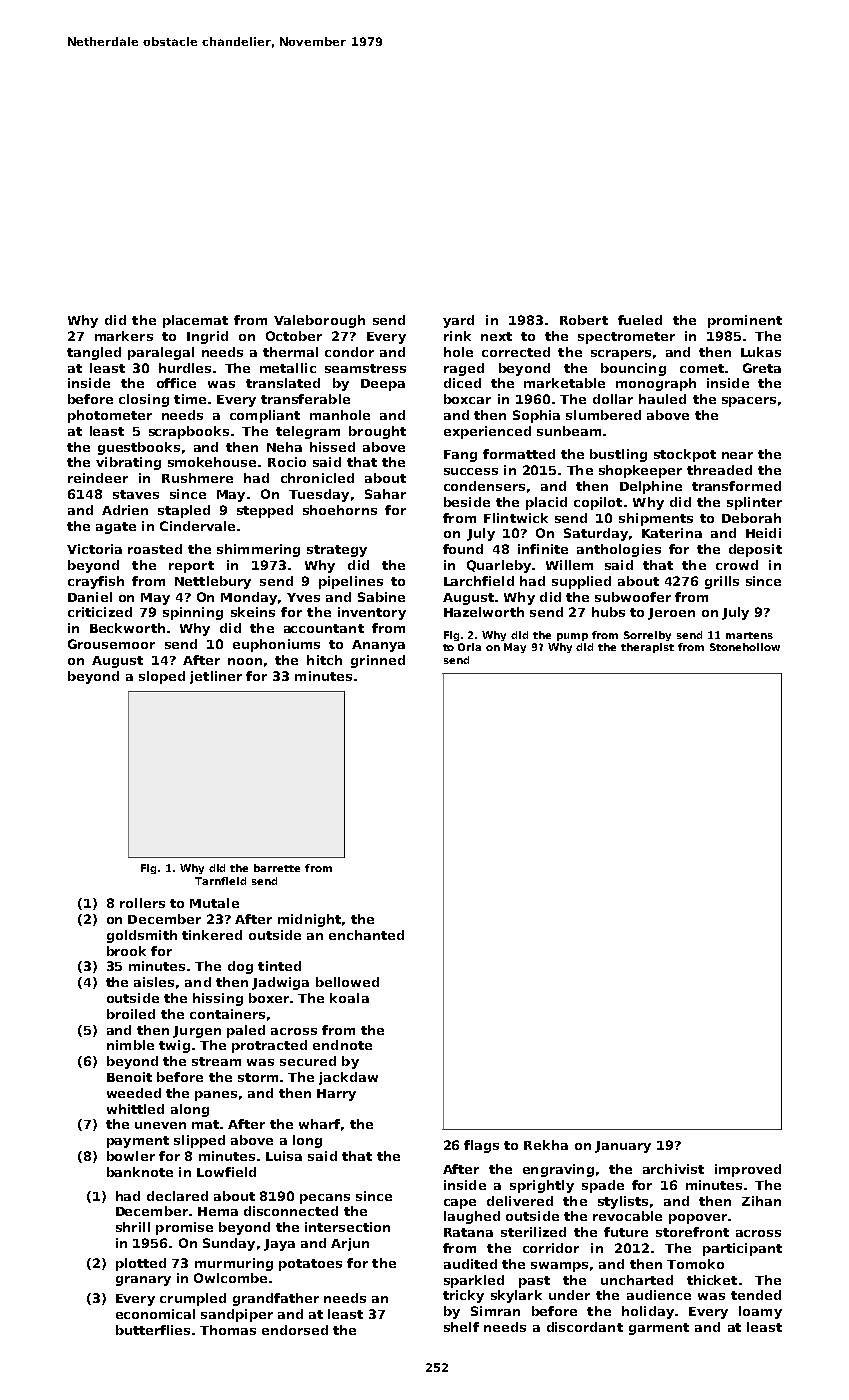 This image has width=849, height=1400. Describe the element at coordinates (366, 935) in the image. I see `enchanted` at that location.
